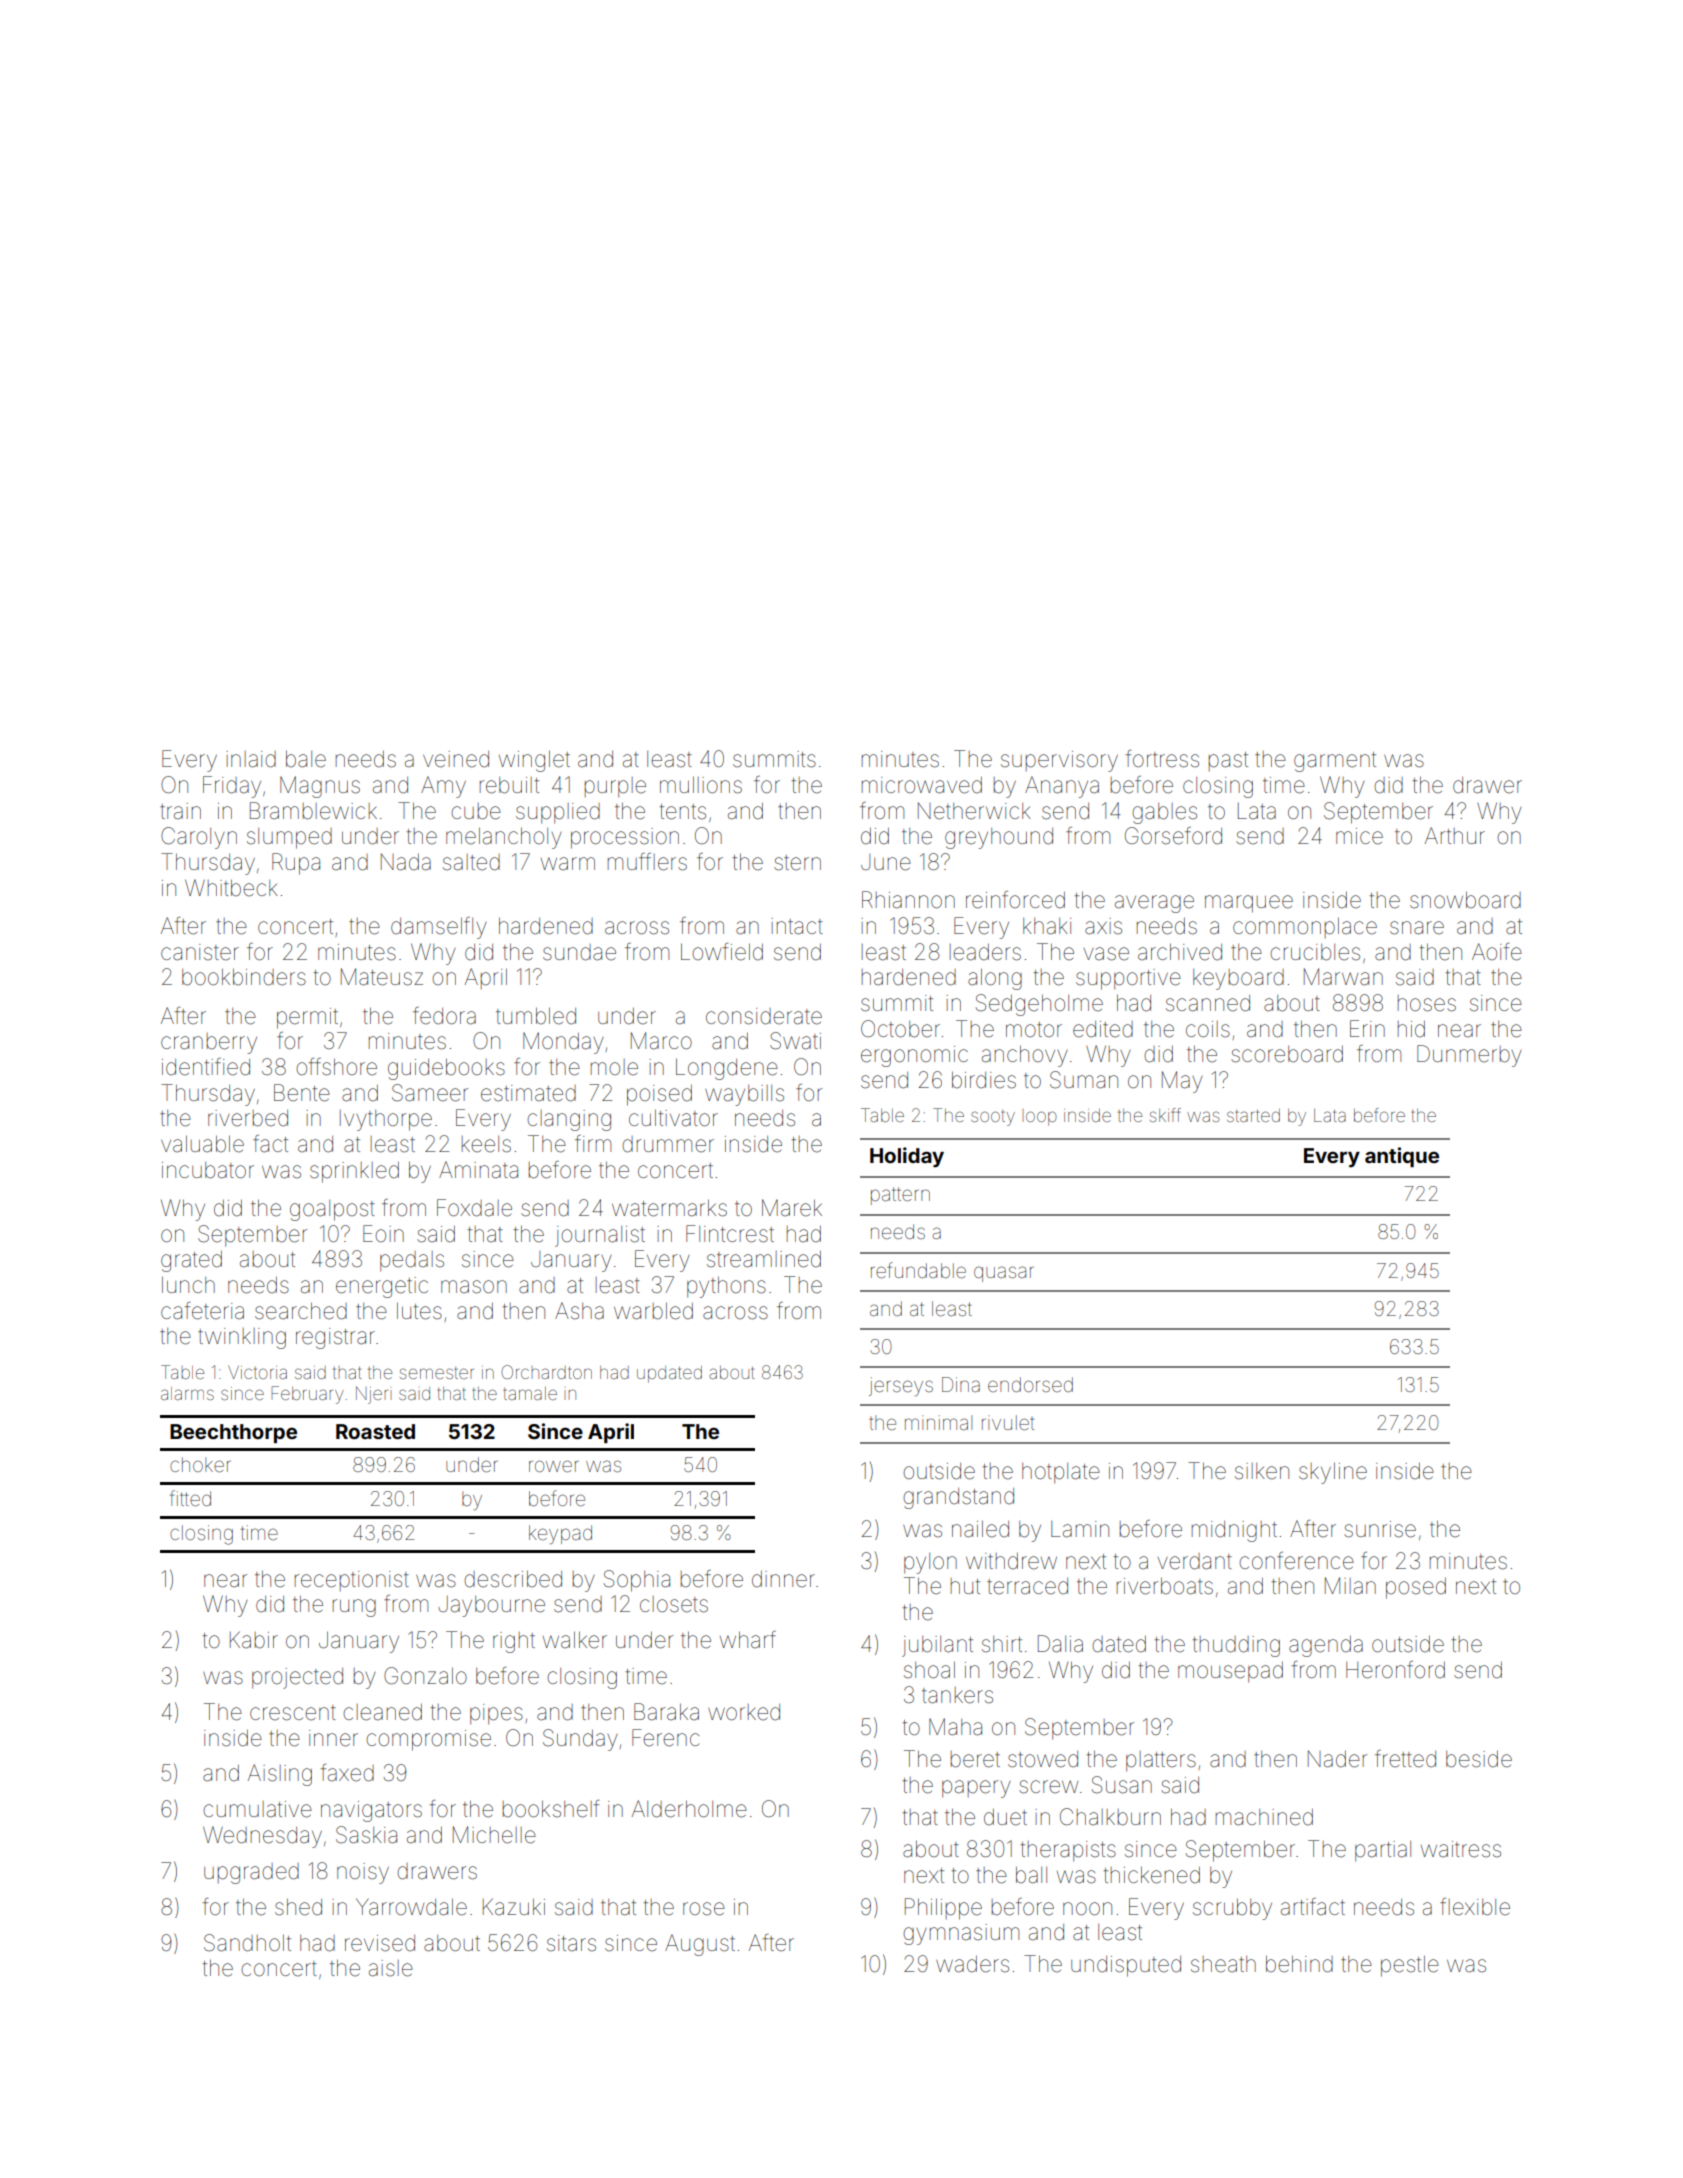 The image size is (1683, 2178). What do you see at coordinates (306, 759) in the page?
I see `bale` at bounding box center [306, 759].
